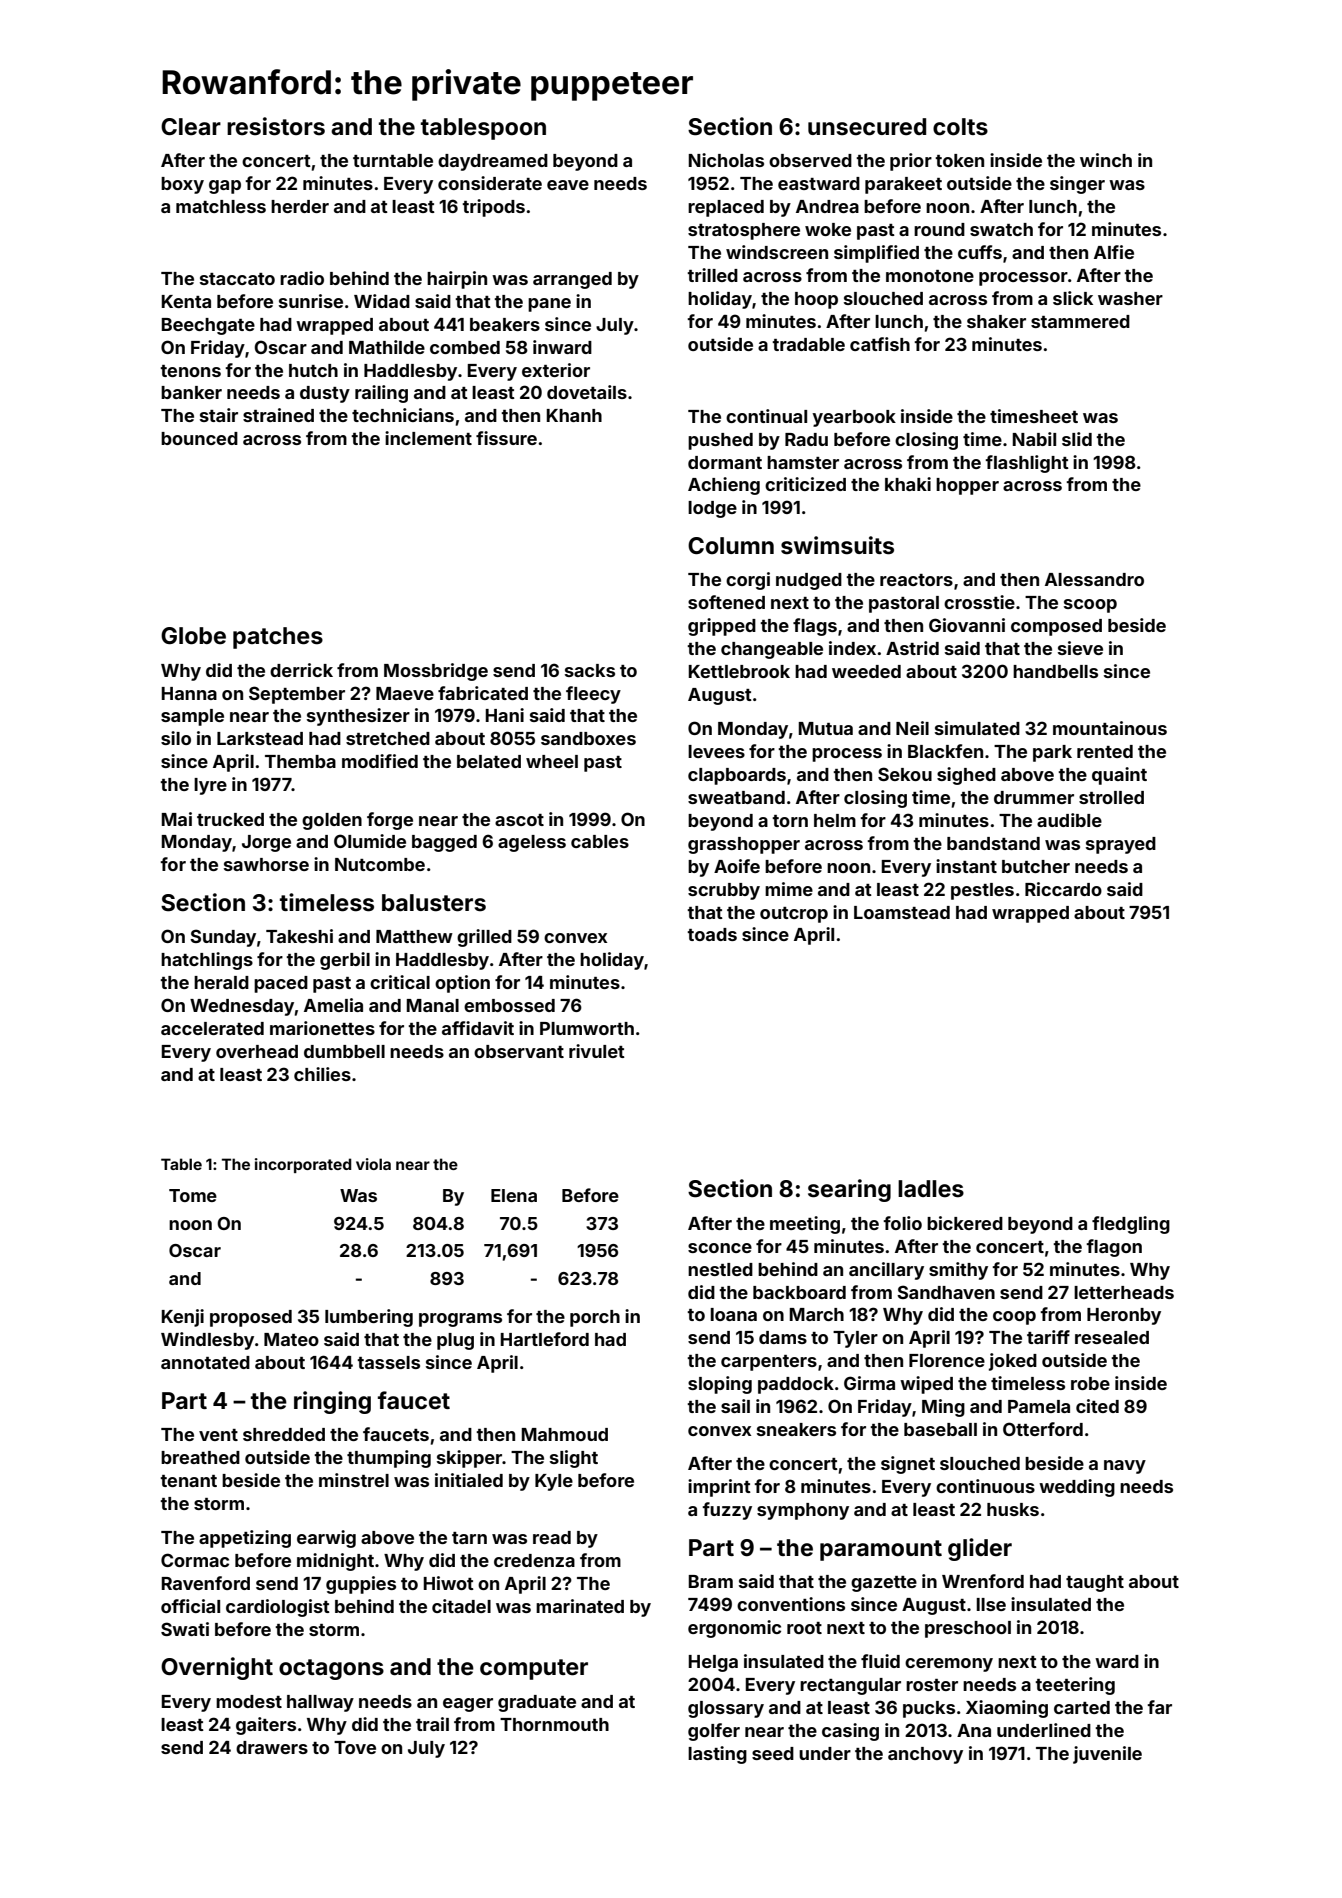 Image resolution: width=1342 pixels, height=1898 pixels. Describe the element at coordinates (734, 1314) in the page. I see `Ioana` at that location.
